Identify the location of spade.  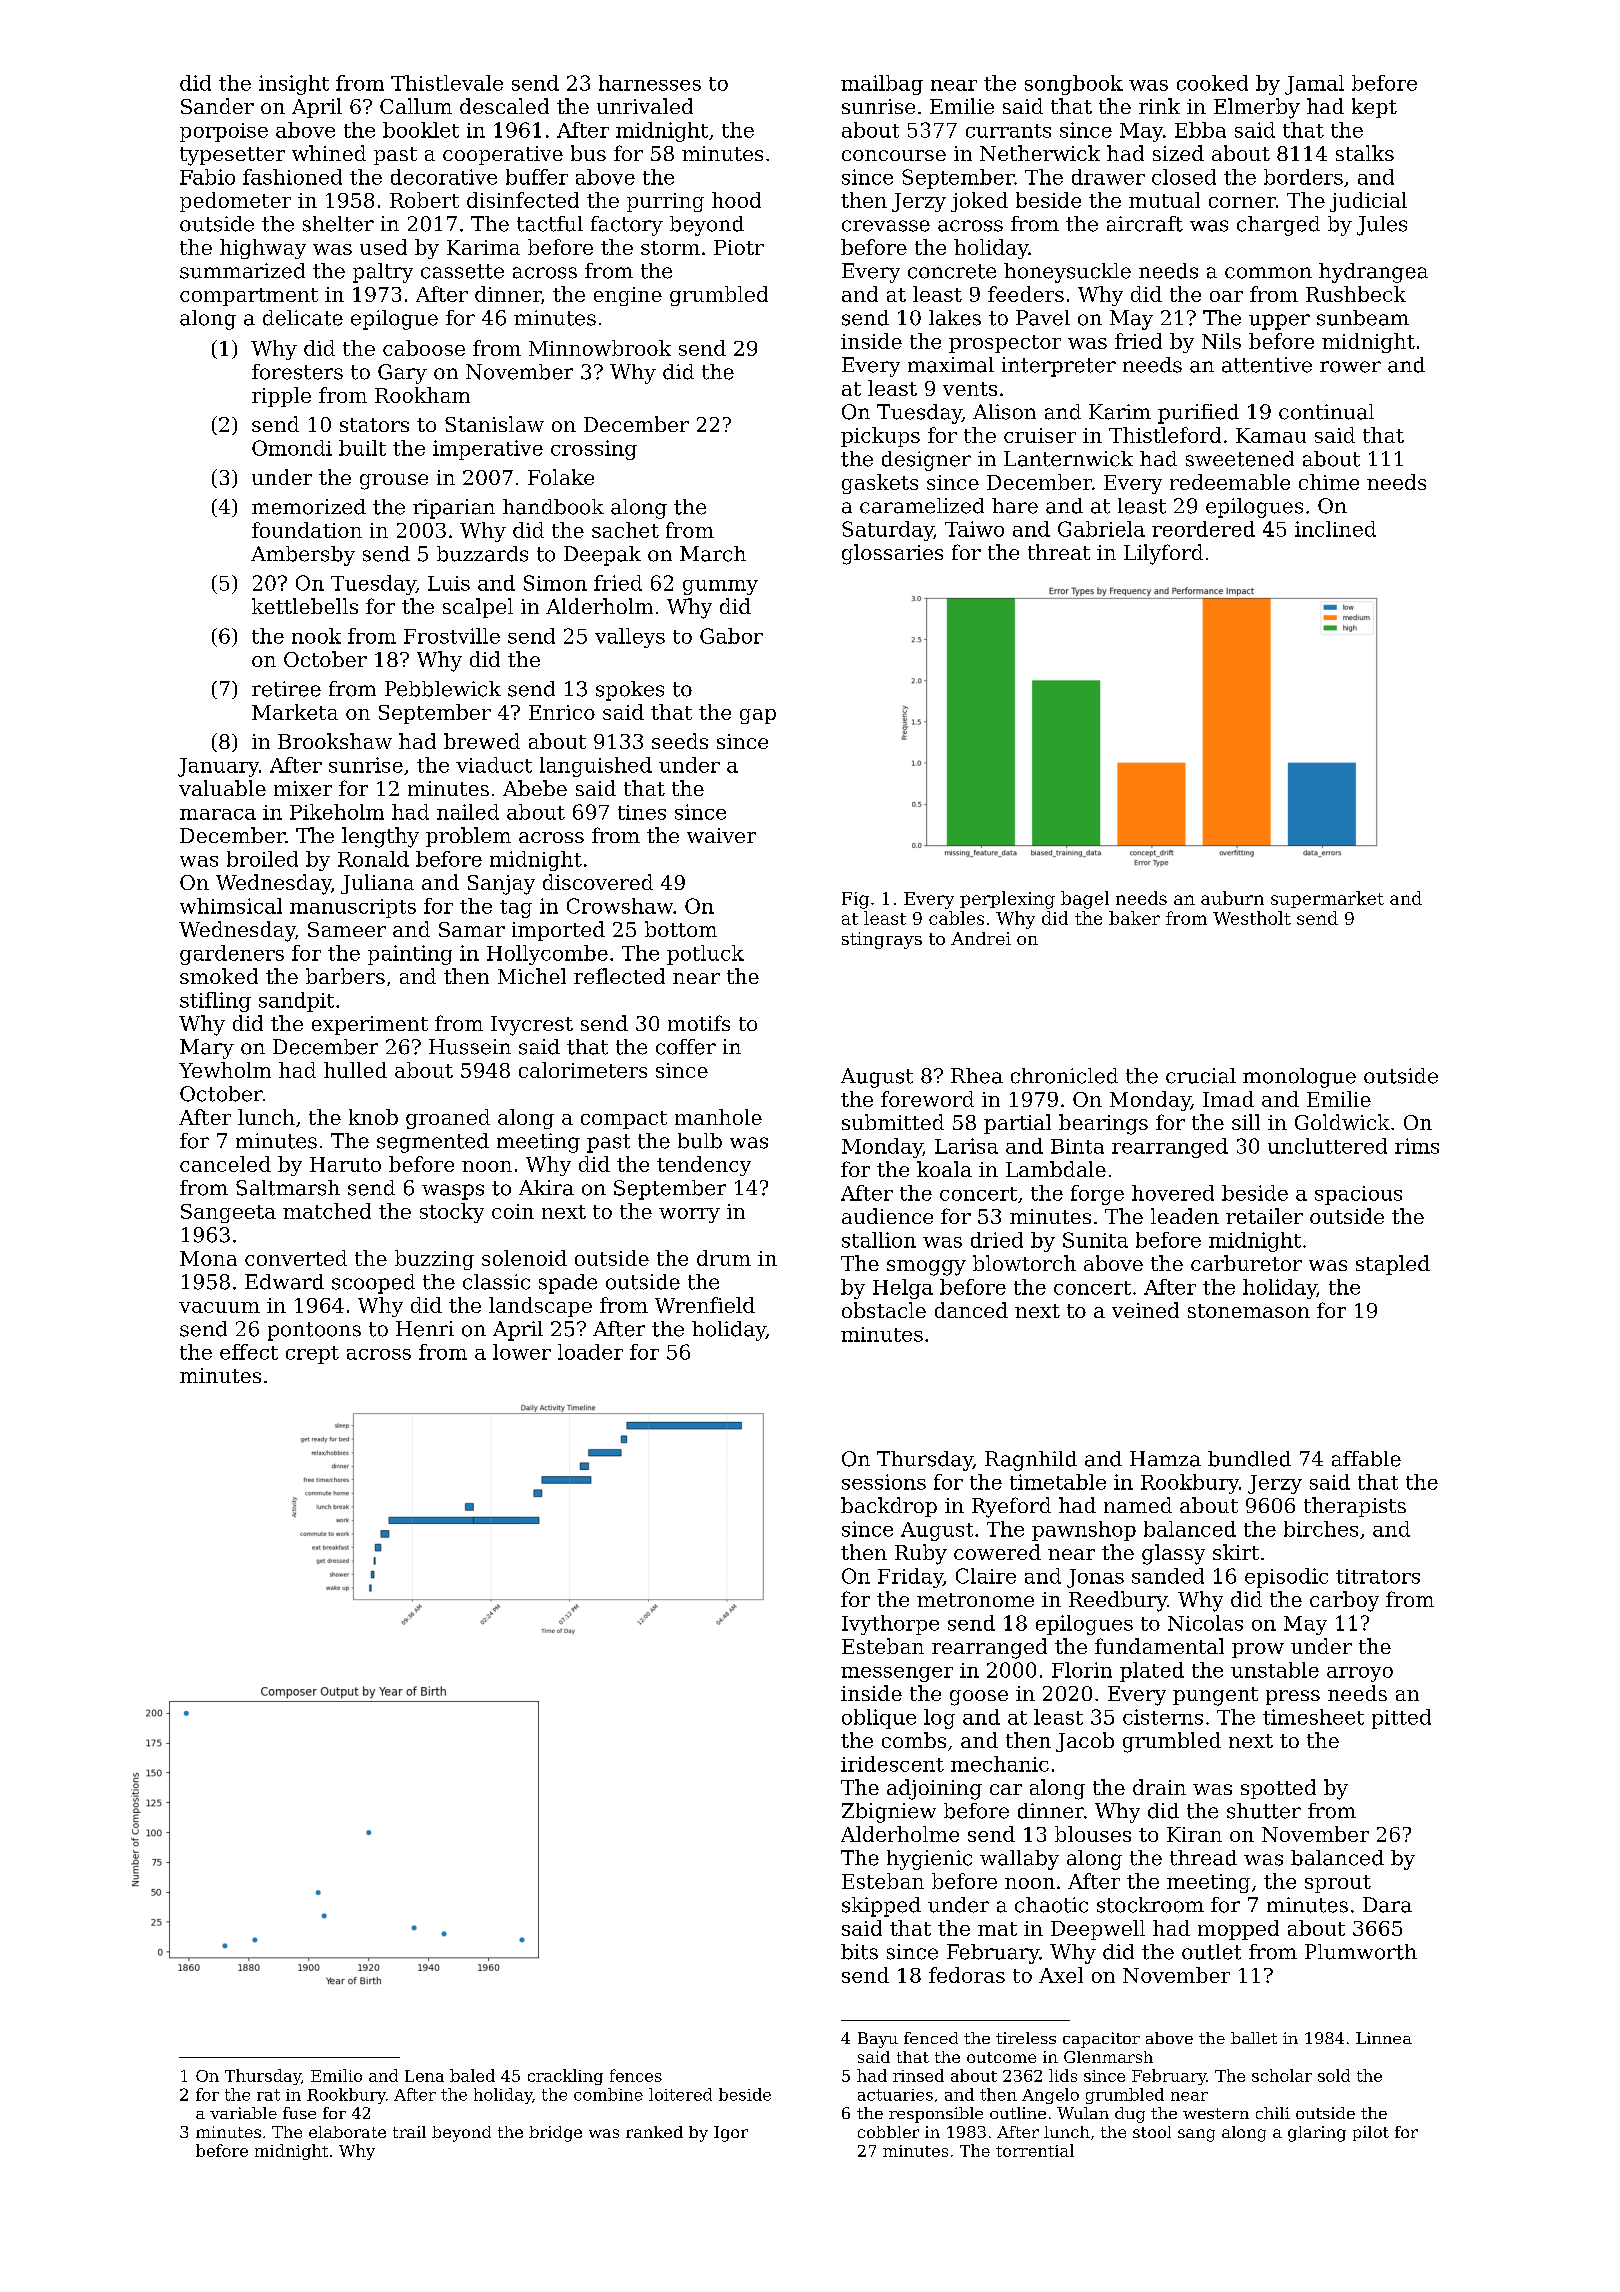
(568, 1284).
